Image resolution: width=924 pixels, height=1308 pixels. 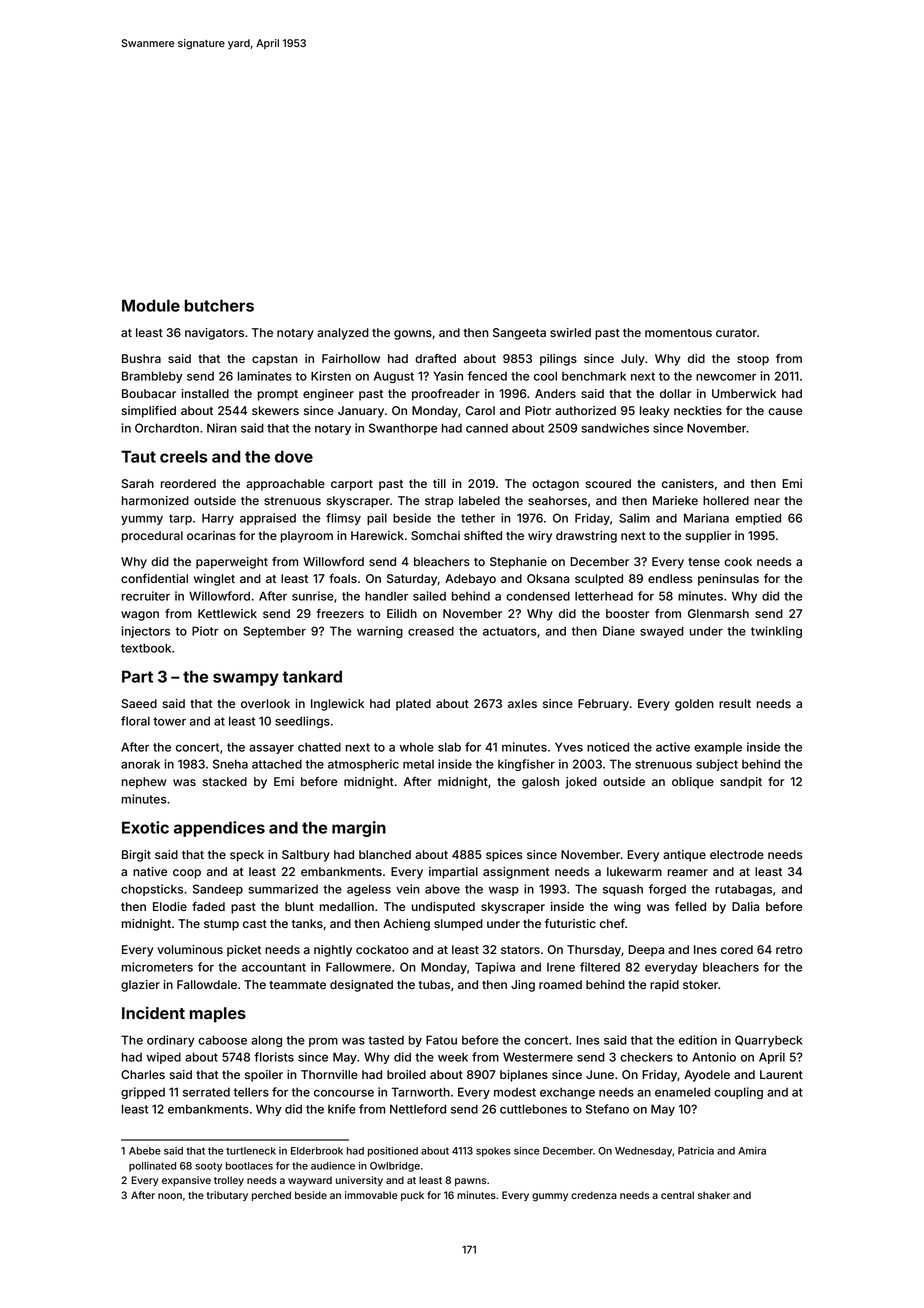 I want to click on Saeed, so click(x=139, y=703).
